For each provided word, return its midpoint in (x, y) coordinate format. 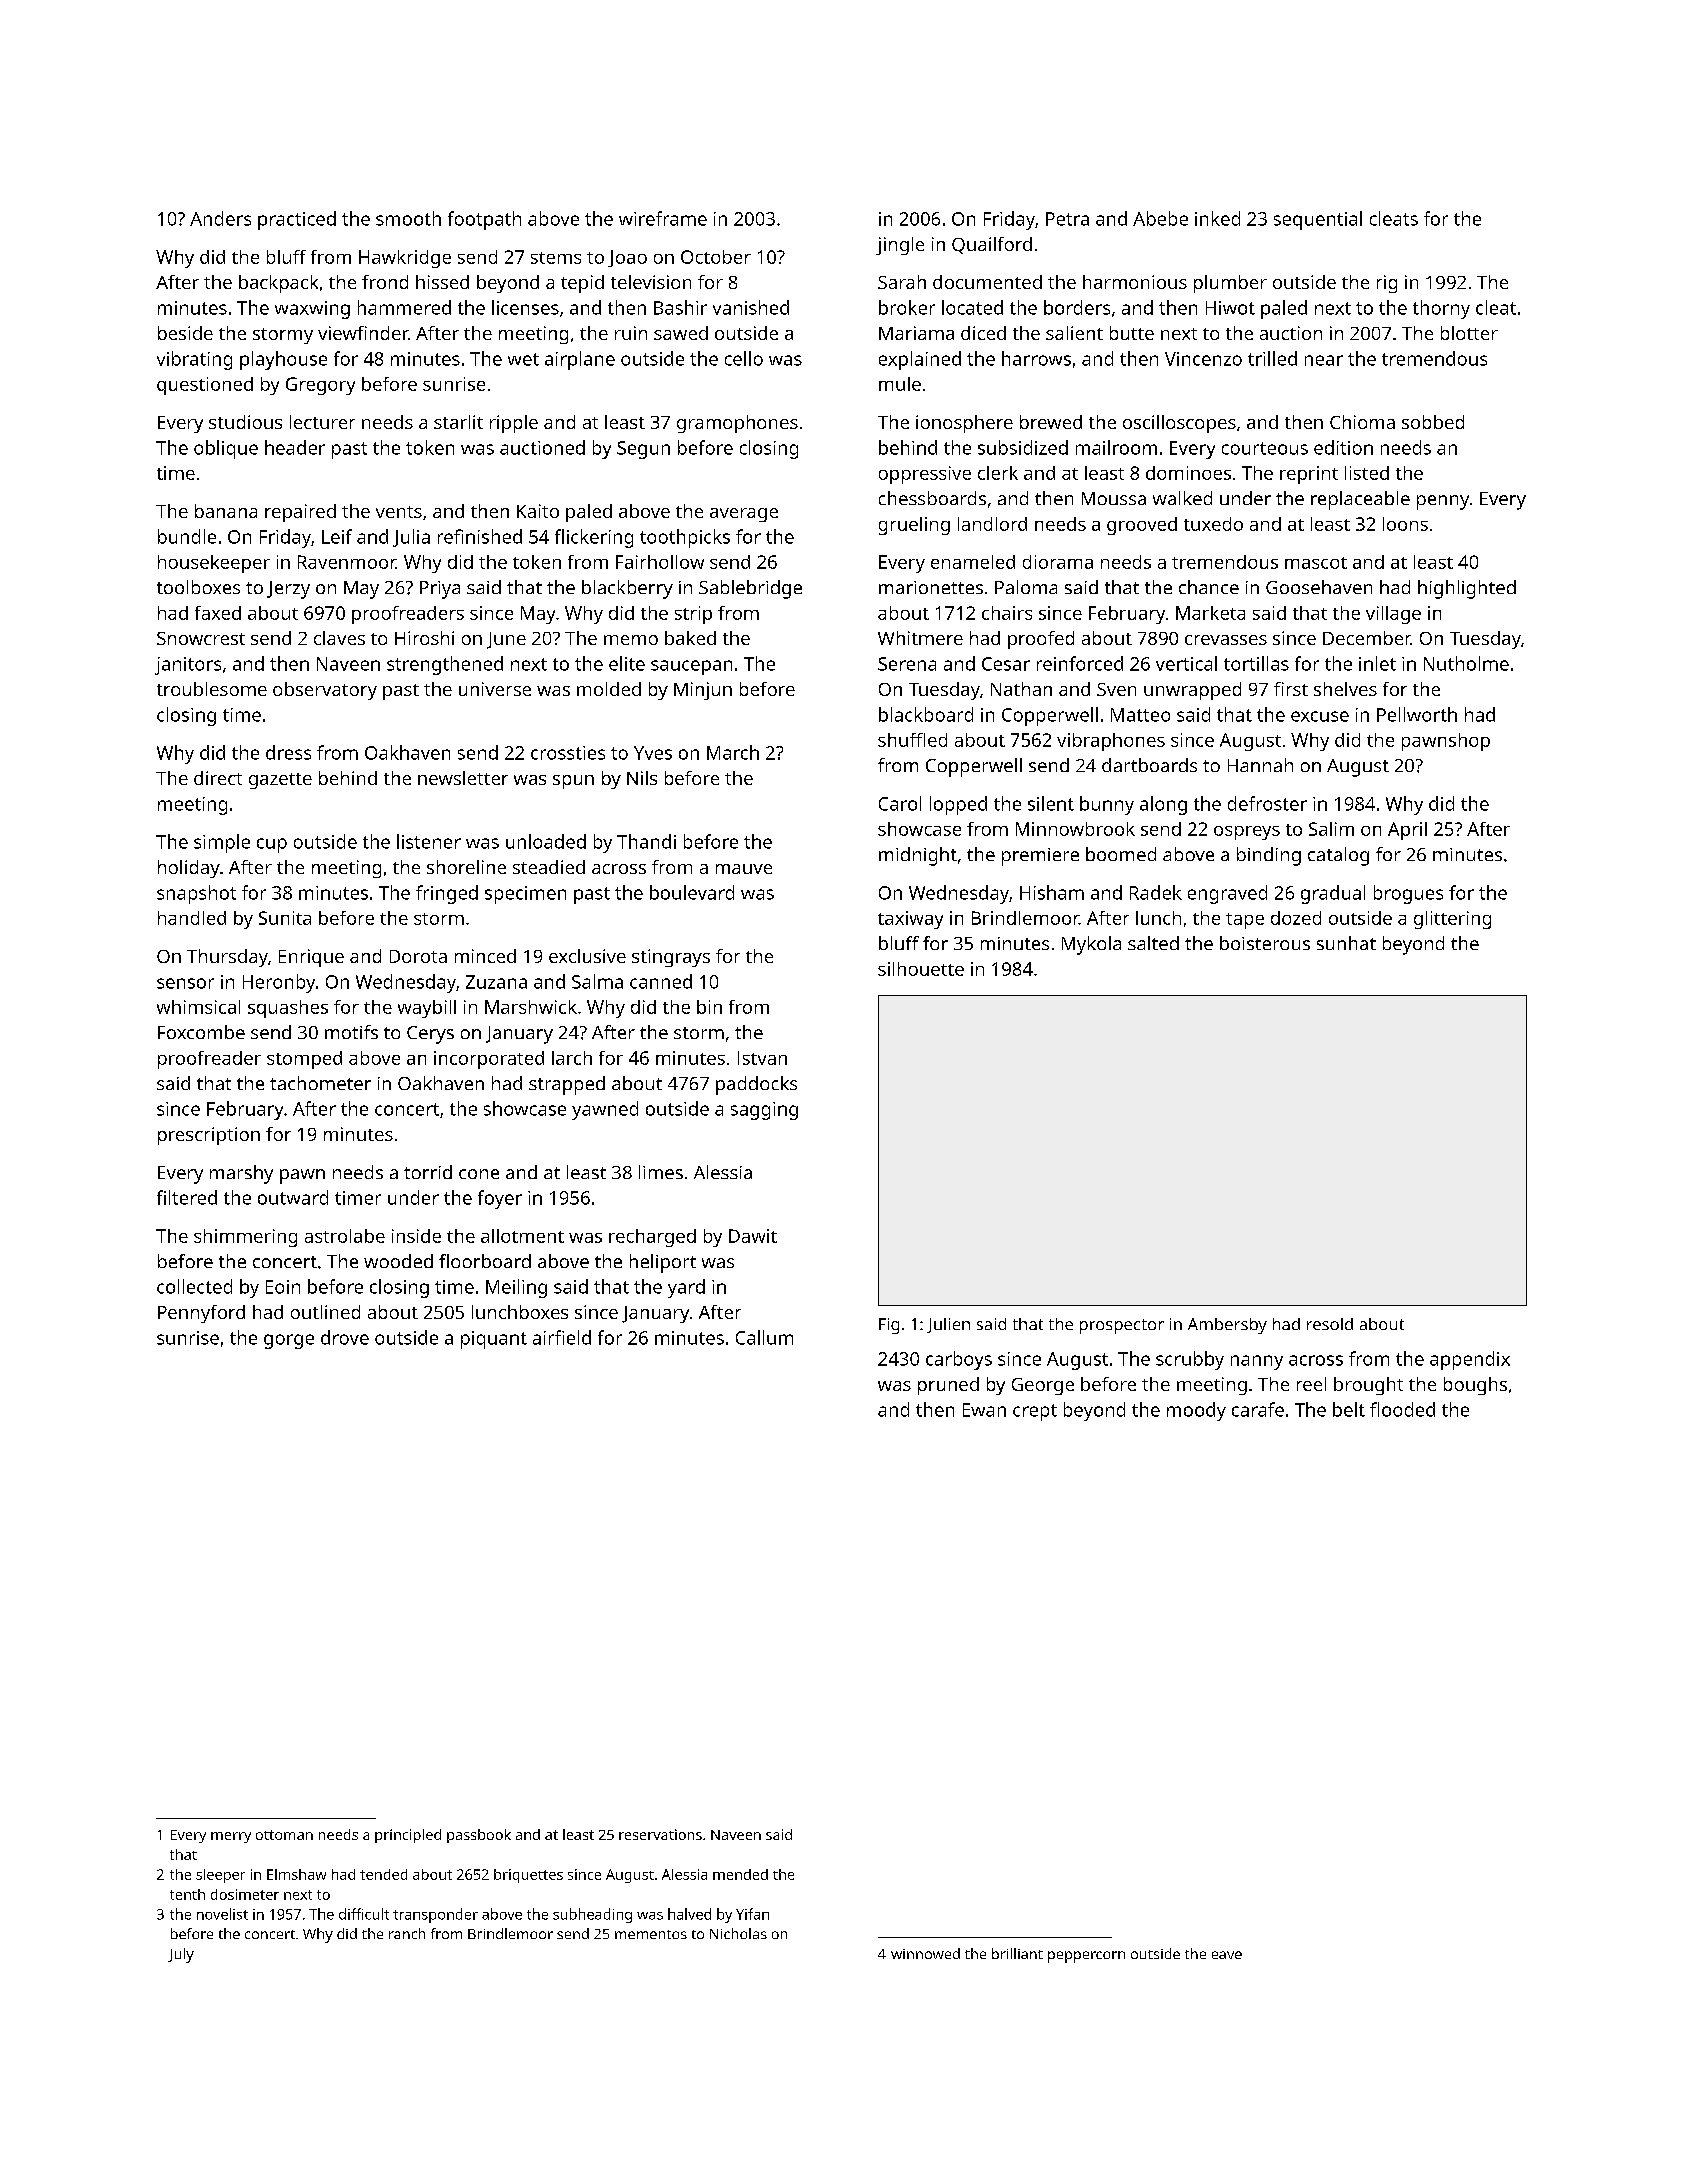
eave (1227, 1955)
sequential (1318, 220)
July (181, 1955)
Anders (220, 218)
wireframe (663, 218)
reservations (660, 1834)
